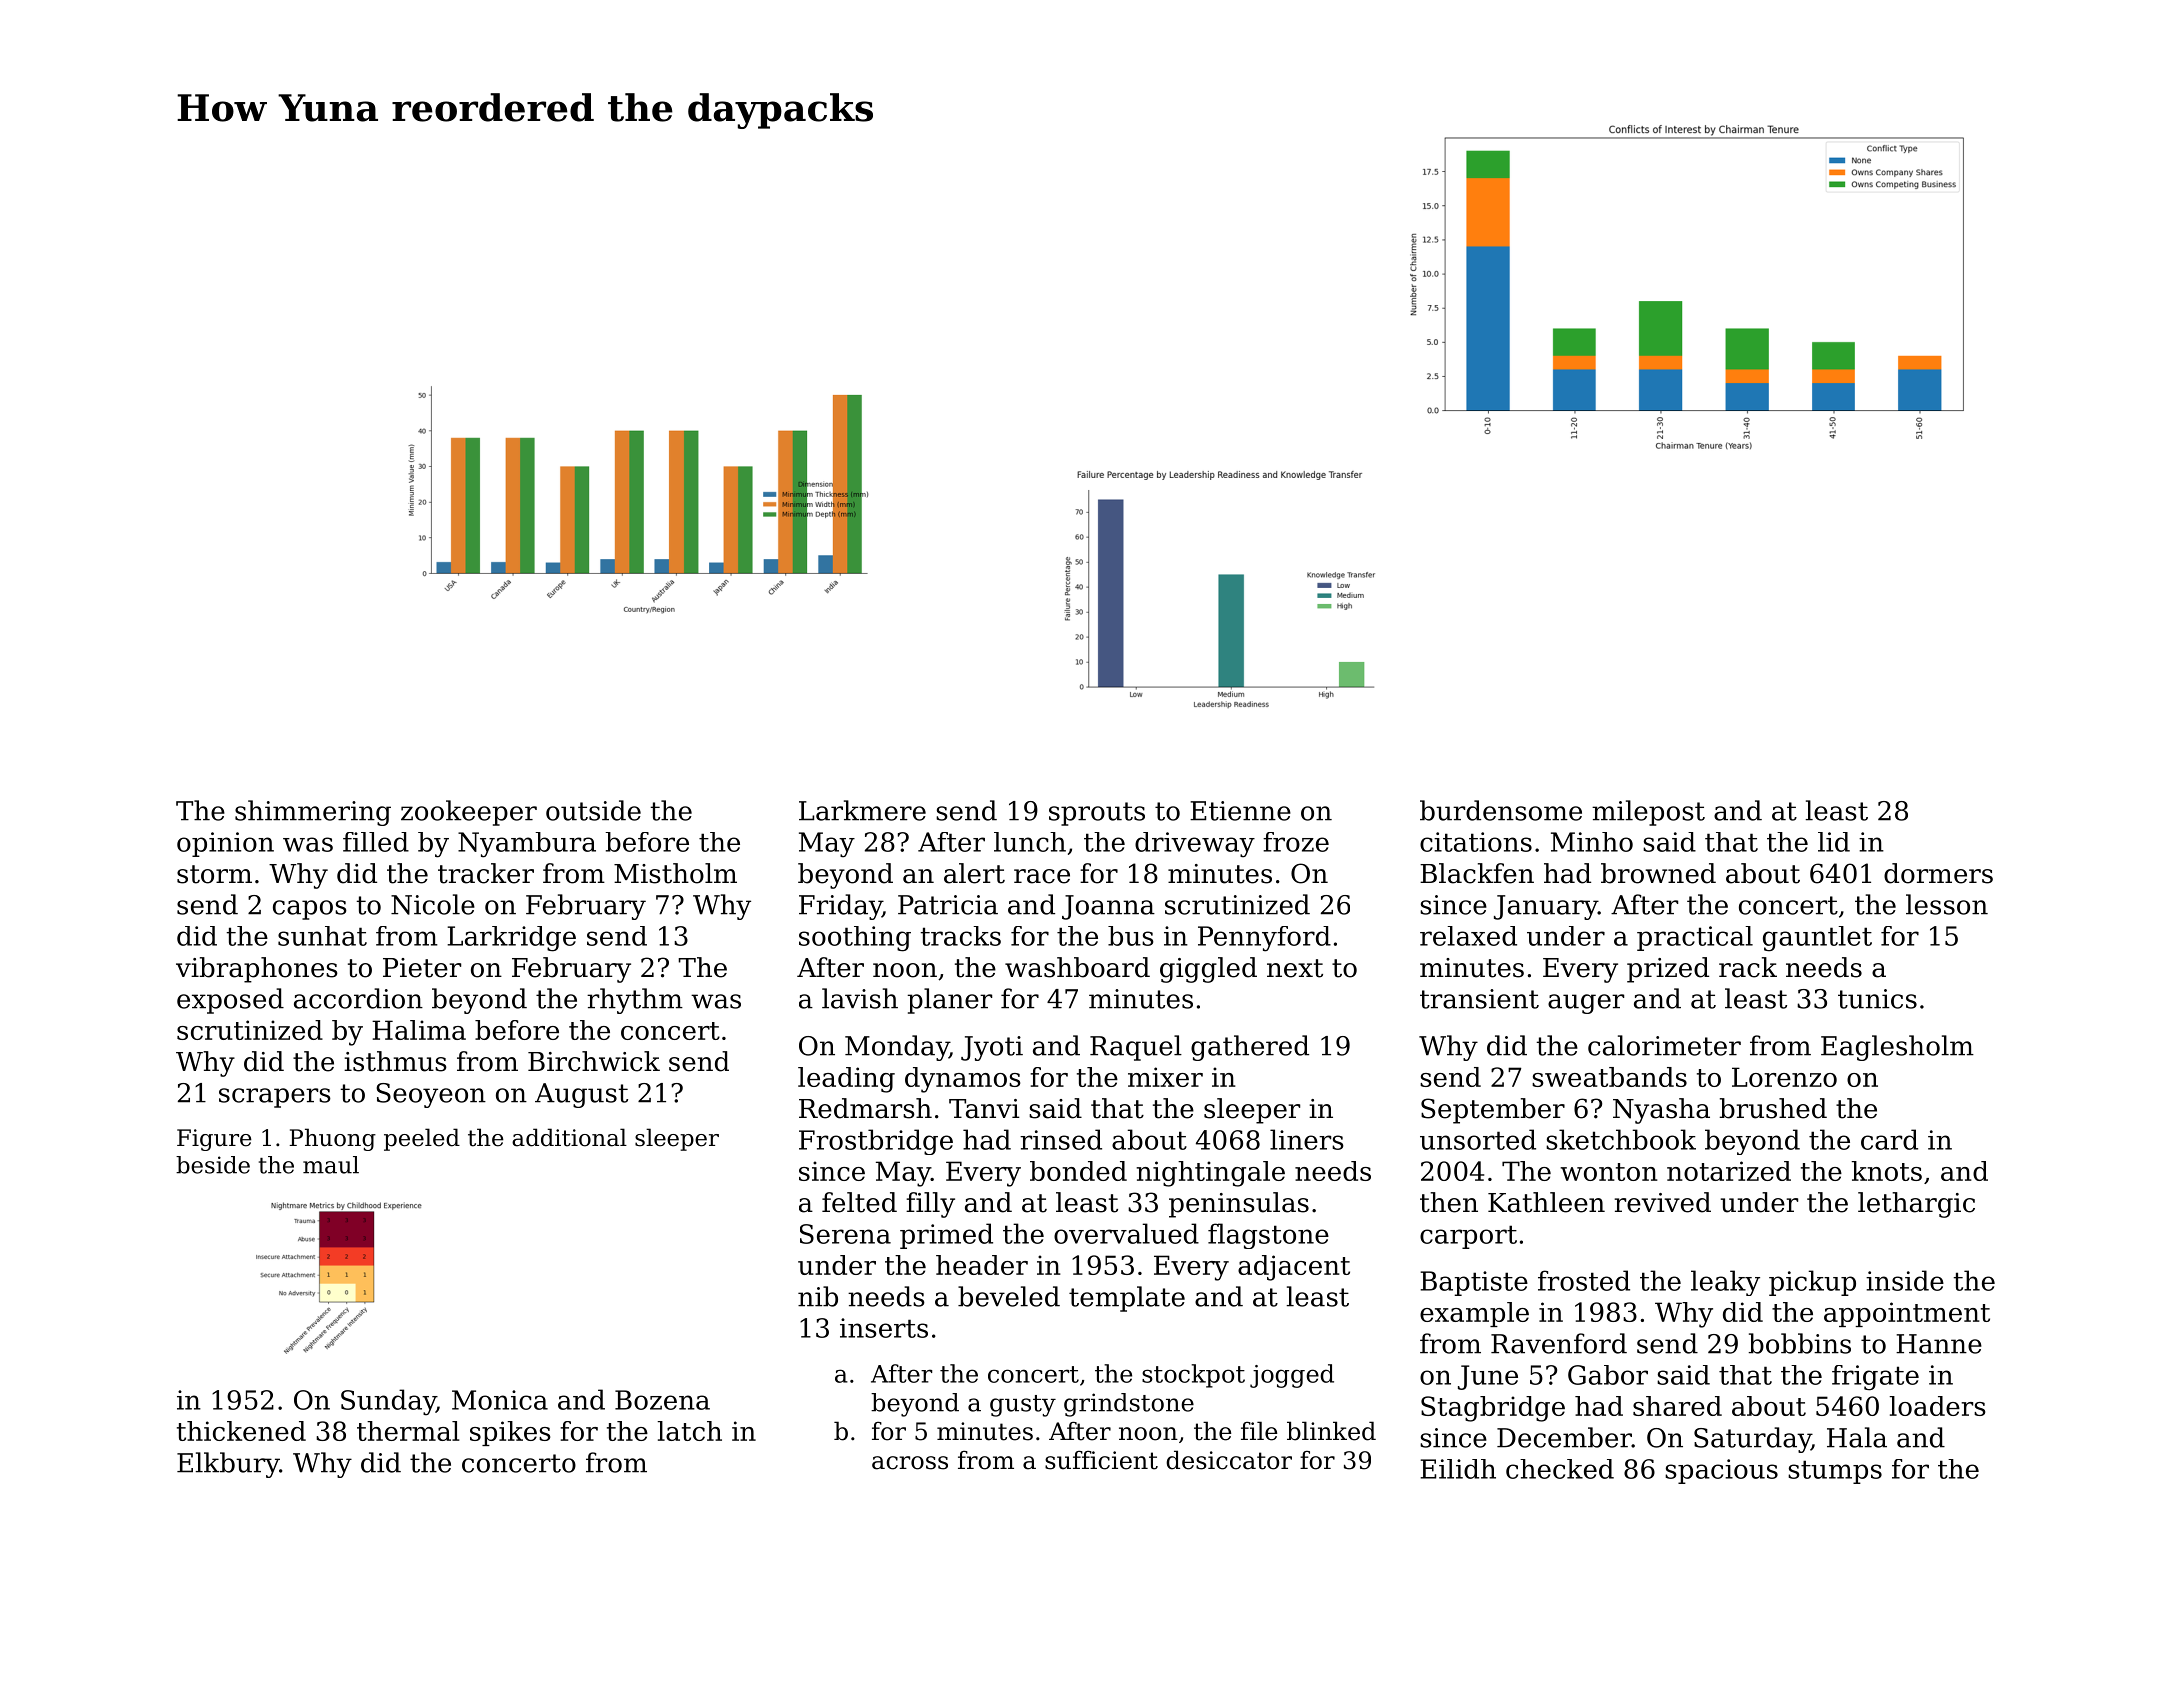  What do you see at coordinates (500, 1400) in the screenshot?
I see `Monica` at bounding box center [500, 1400].
